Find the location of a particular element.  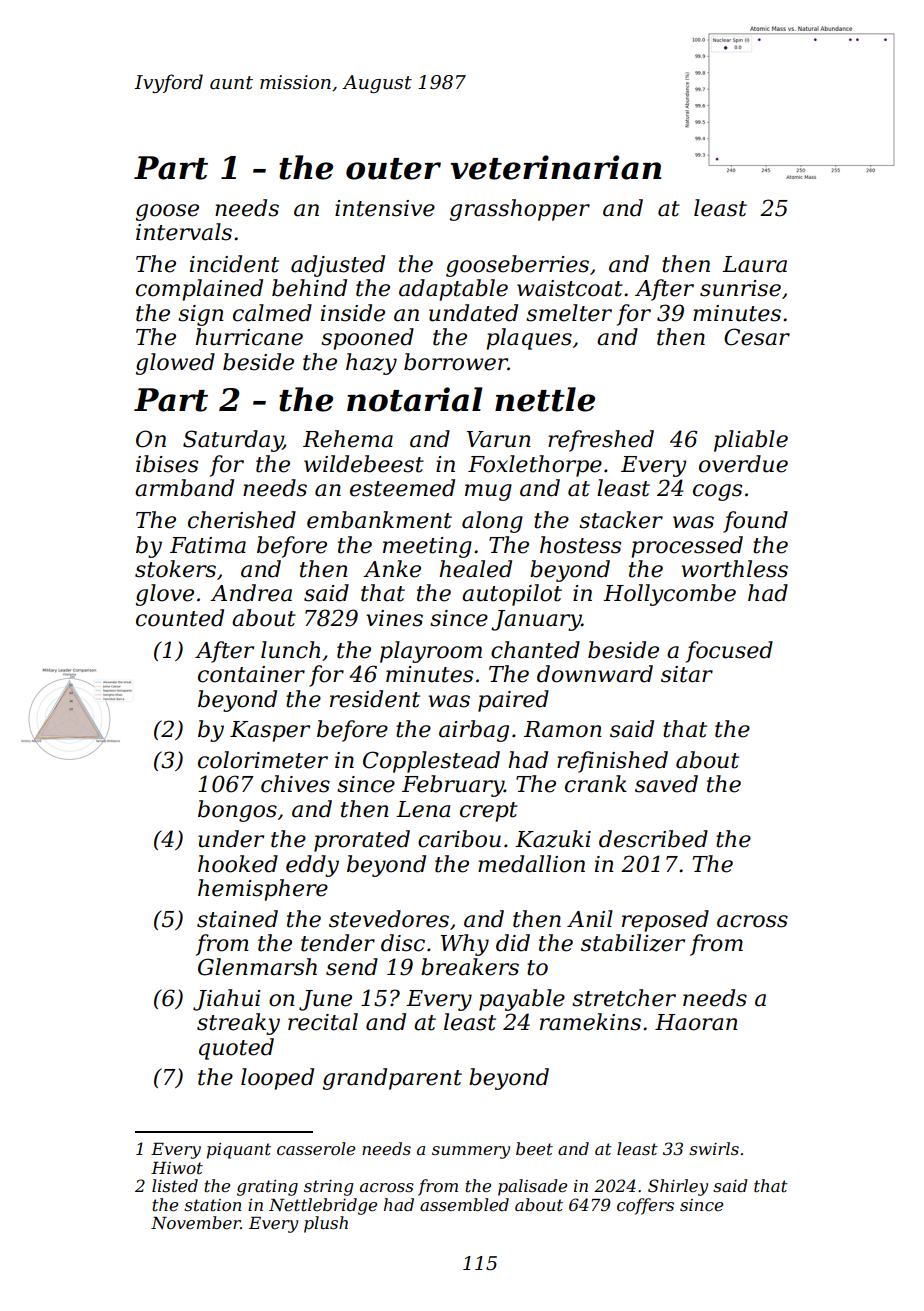

outer is located at coordinates (393, 169).
